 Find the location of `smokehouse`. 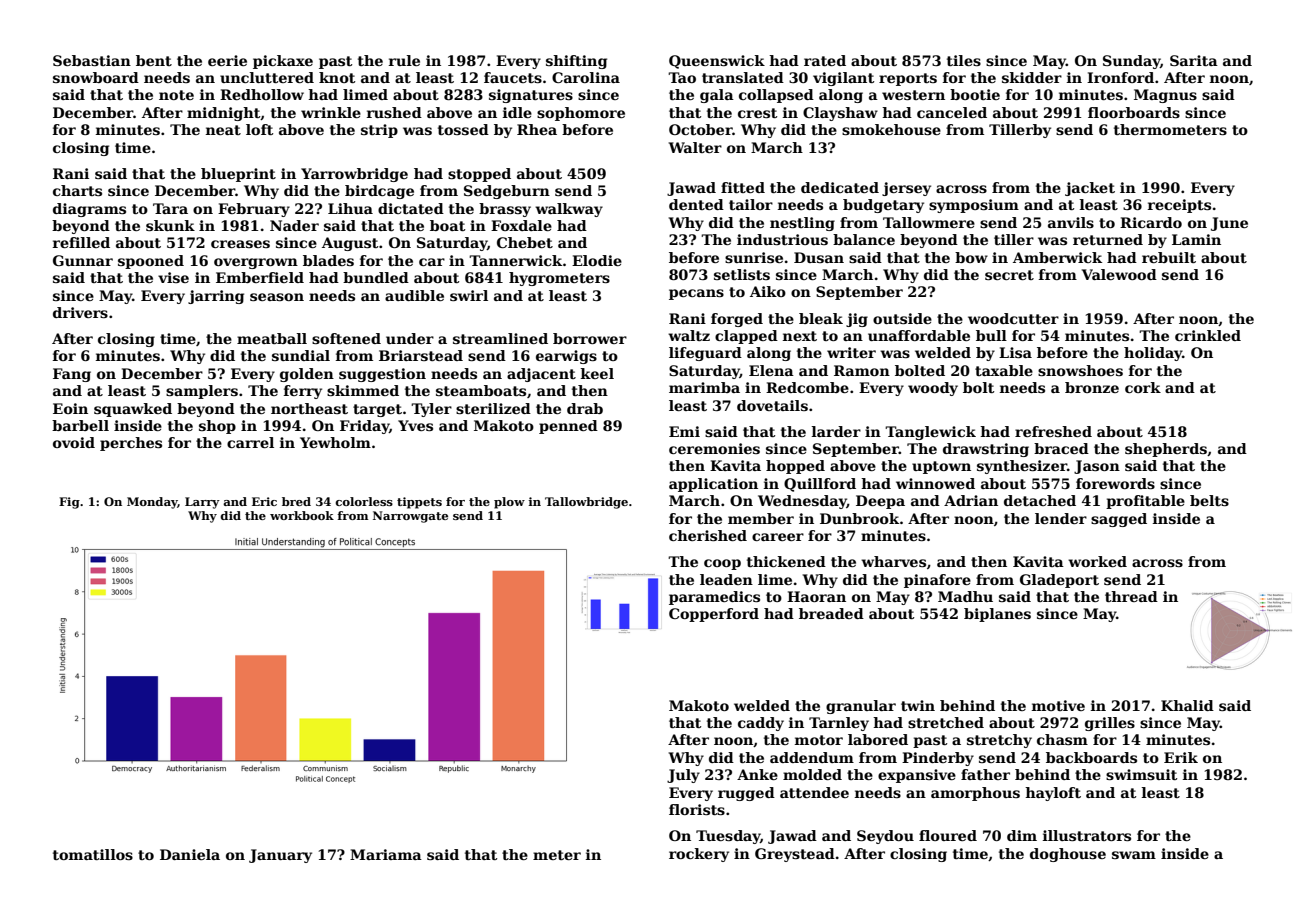

smokehouse is located at coordinates (891, 129).
